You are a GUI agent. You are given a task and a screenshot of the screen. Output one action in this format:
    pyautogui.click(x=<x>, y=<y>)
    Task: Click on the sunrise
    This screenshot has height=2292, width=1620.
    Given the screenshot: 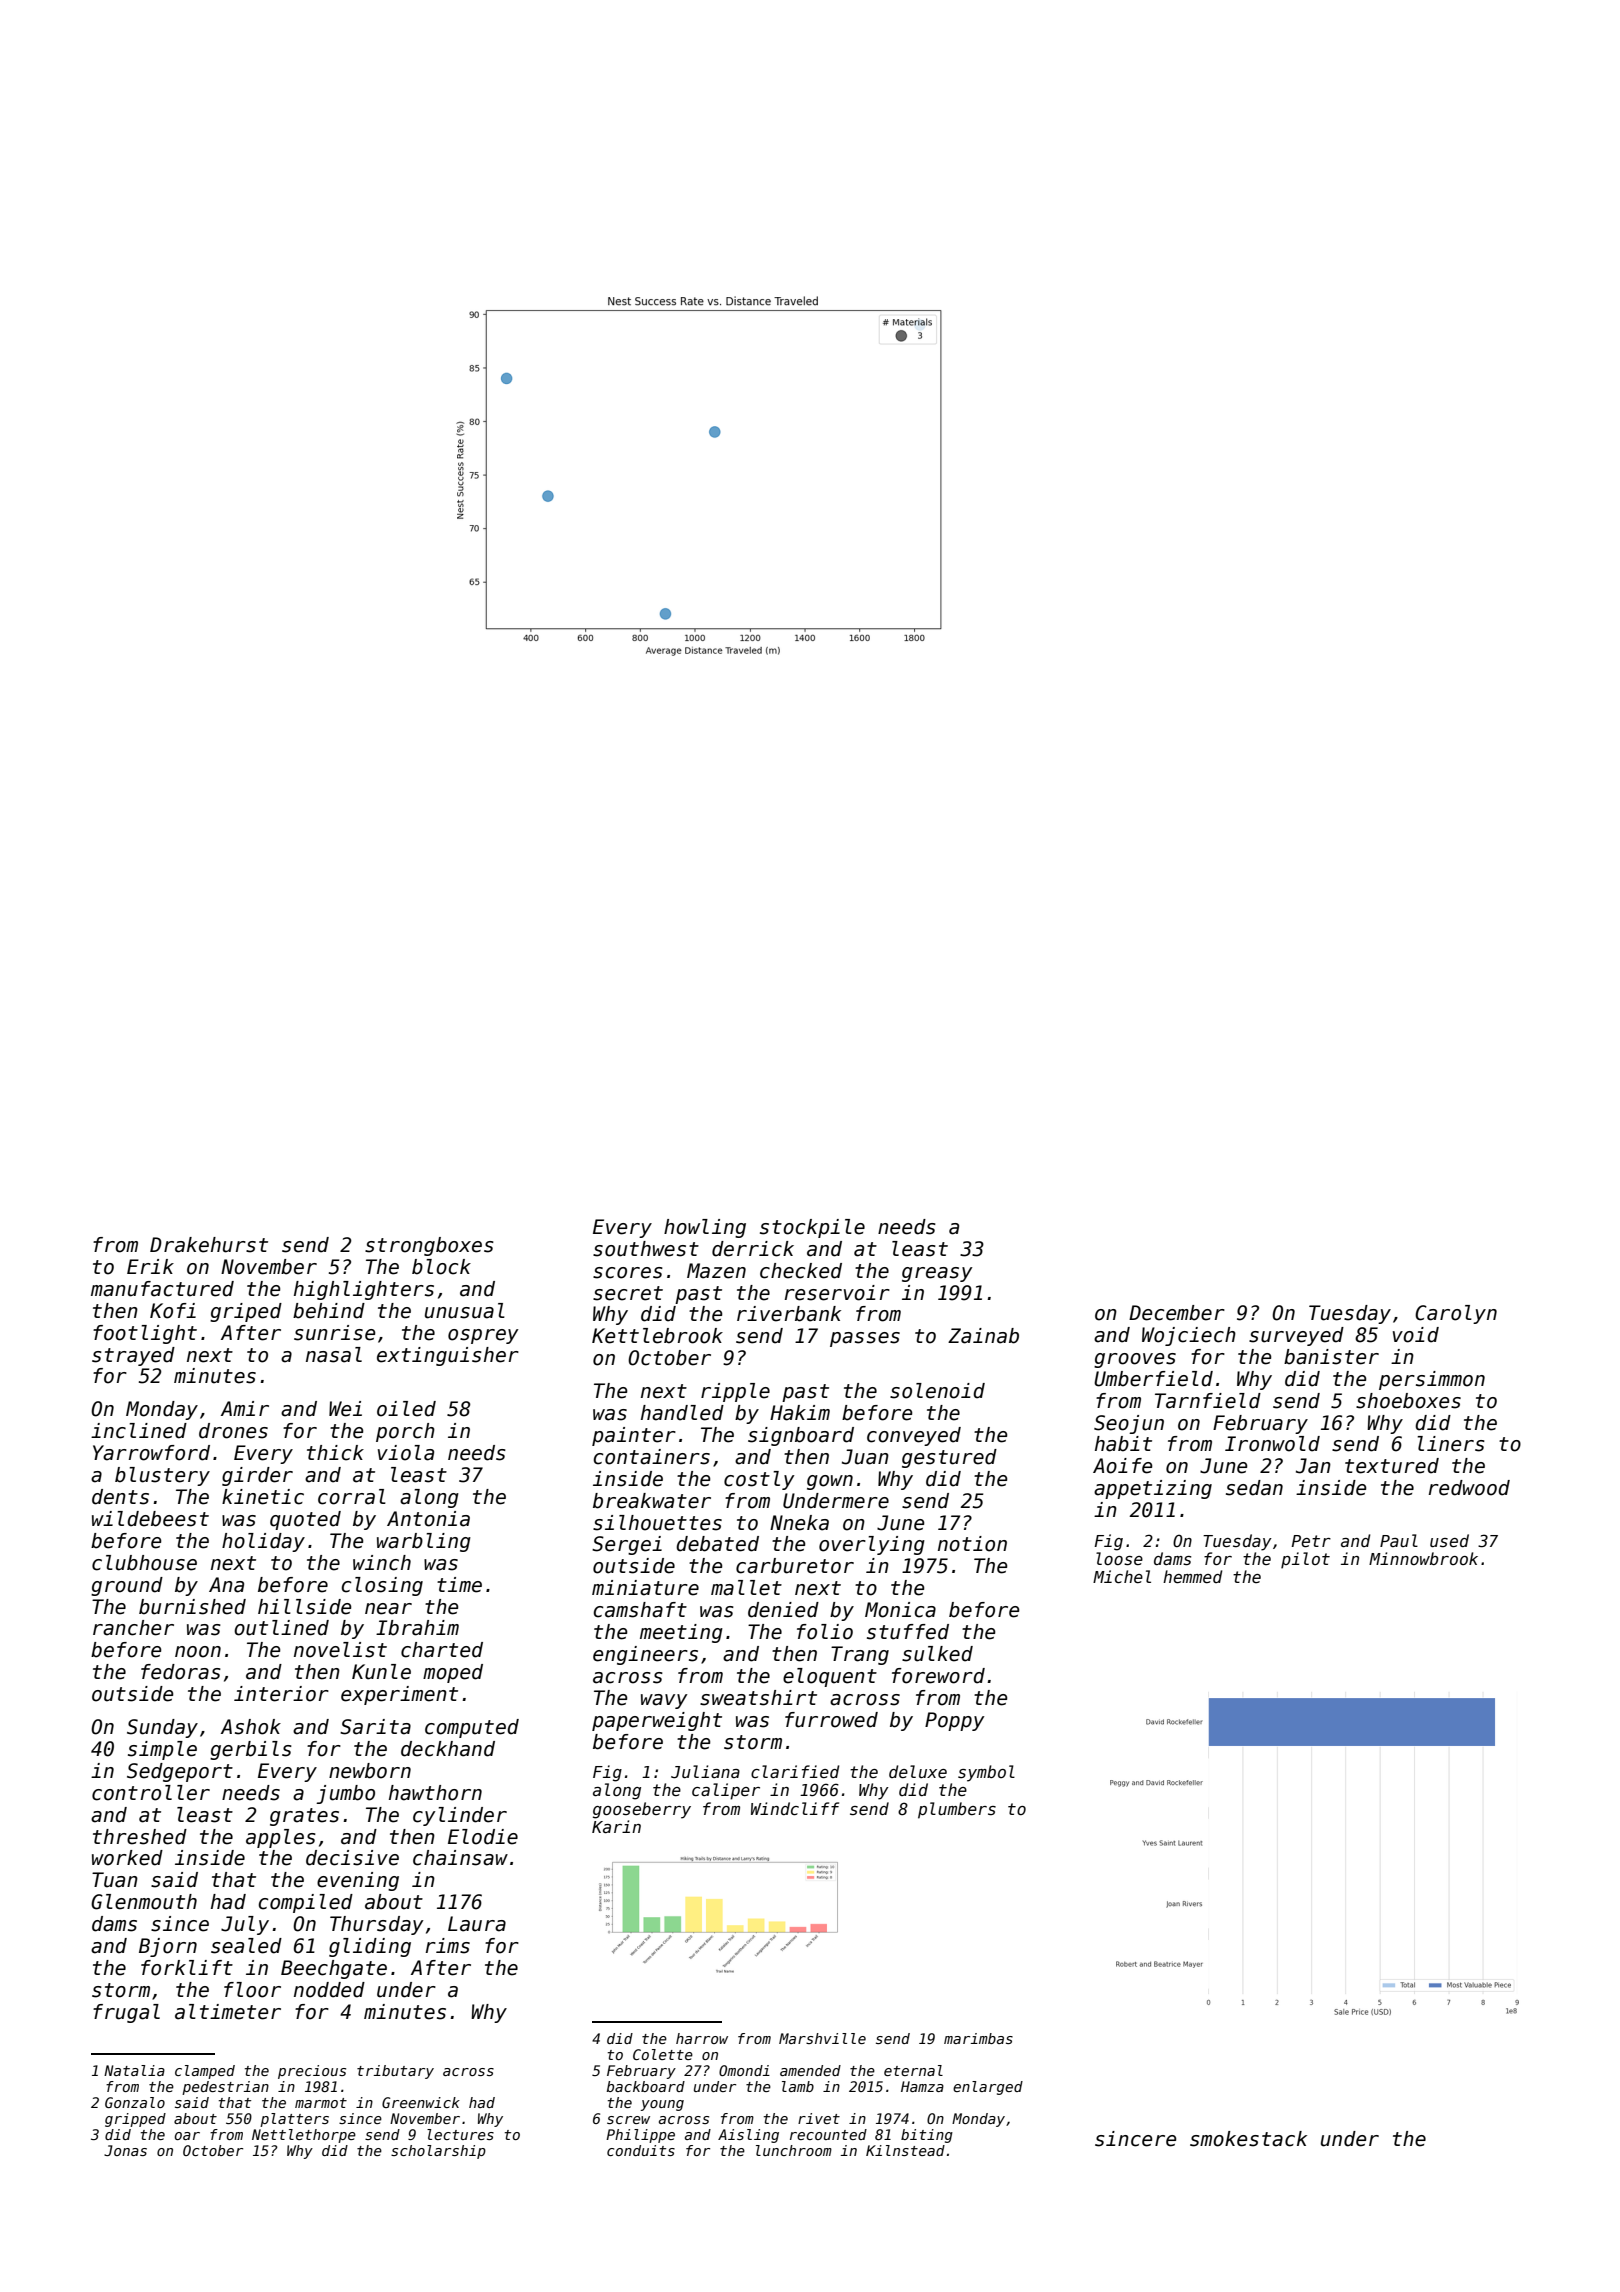 What is the action you would take?
    pyautogui.click(x=334, y=1333)
